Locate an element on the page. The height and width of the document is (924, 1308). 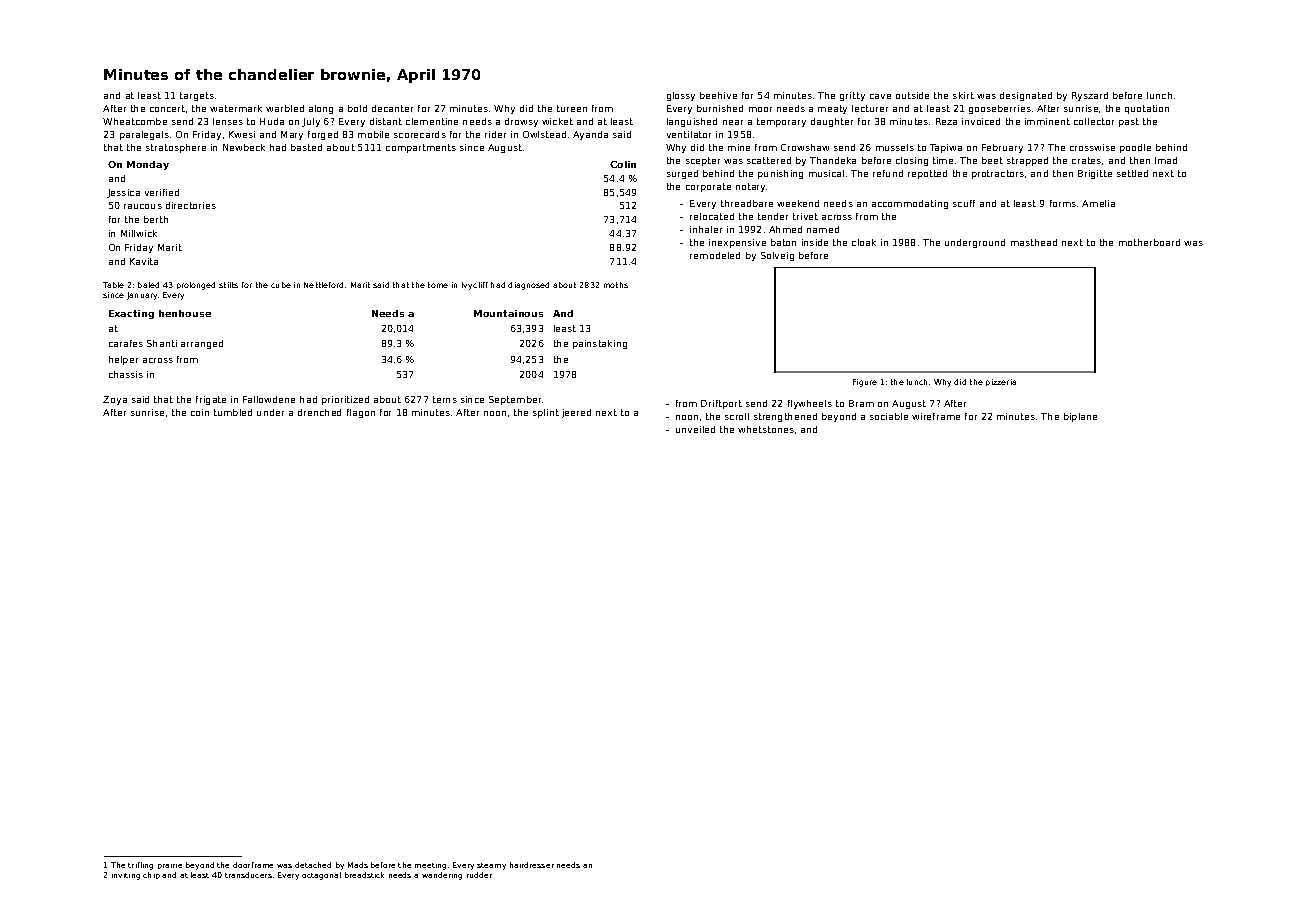
unveiled is located at coordinates (695, 429).
